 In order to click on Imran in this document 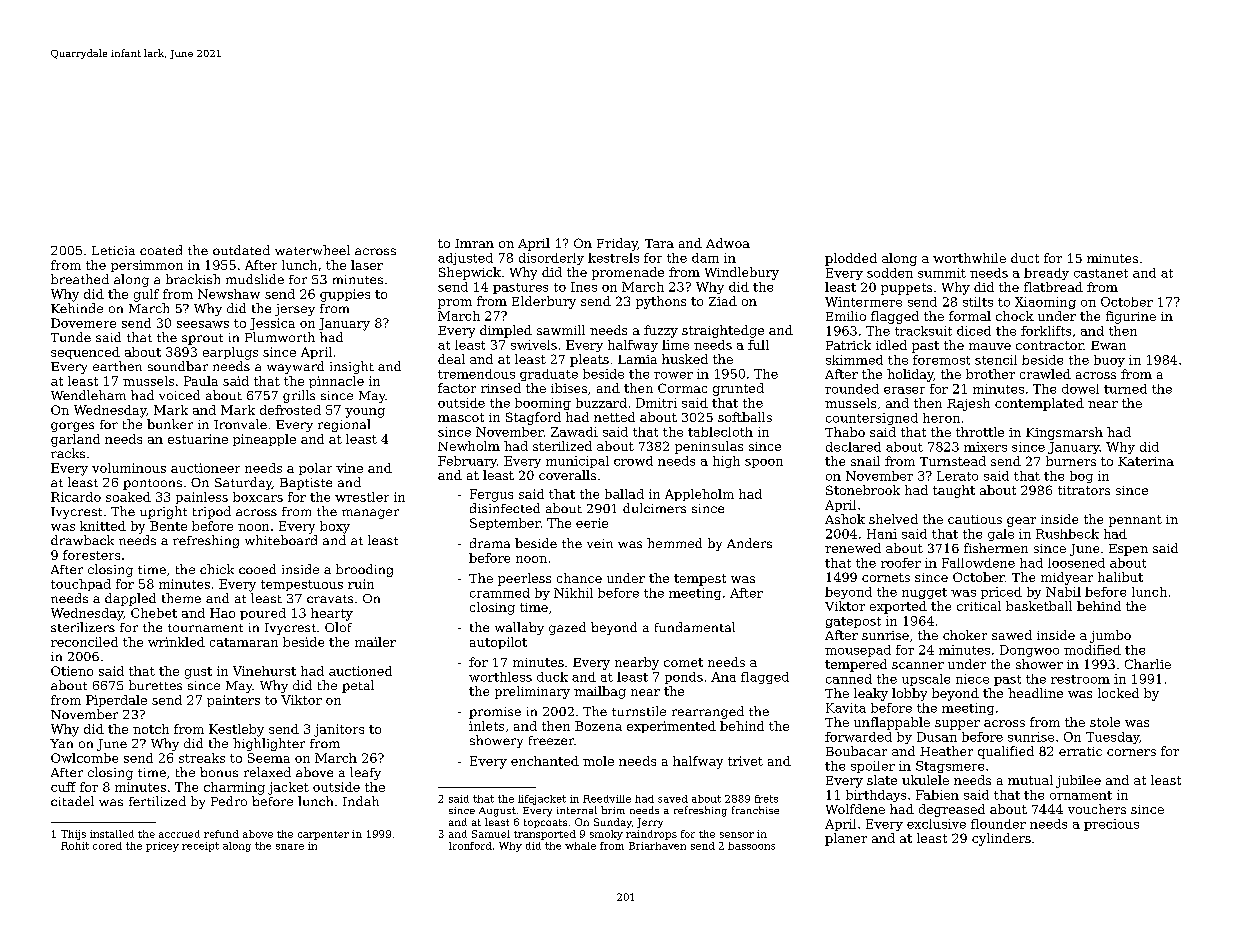, I will do `click(474, 243)`.
